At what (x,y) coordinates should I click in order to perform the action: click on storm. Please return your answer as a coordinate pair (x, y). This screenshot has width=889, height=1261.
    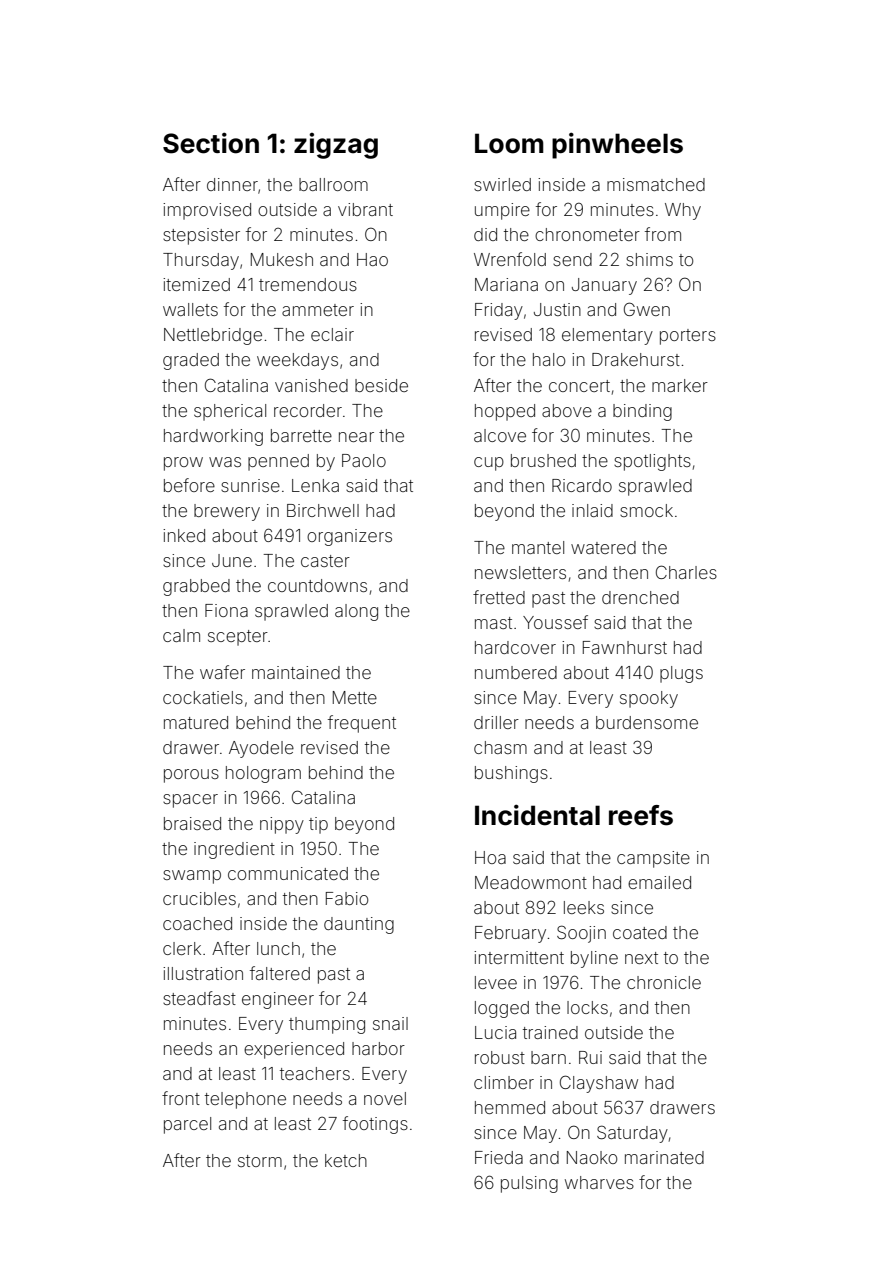
    Looking at the image, I should click on (260, 1161).
